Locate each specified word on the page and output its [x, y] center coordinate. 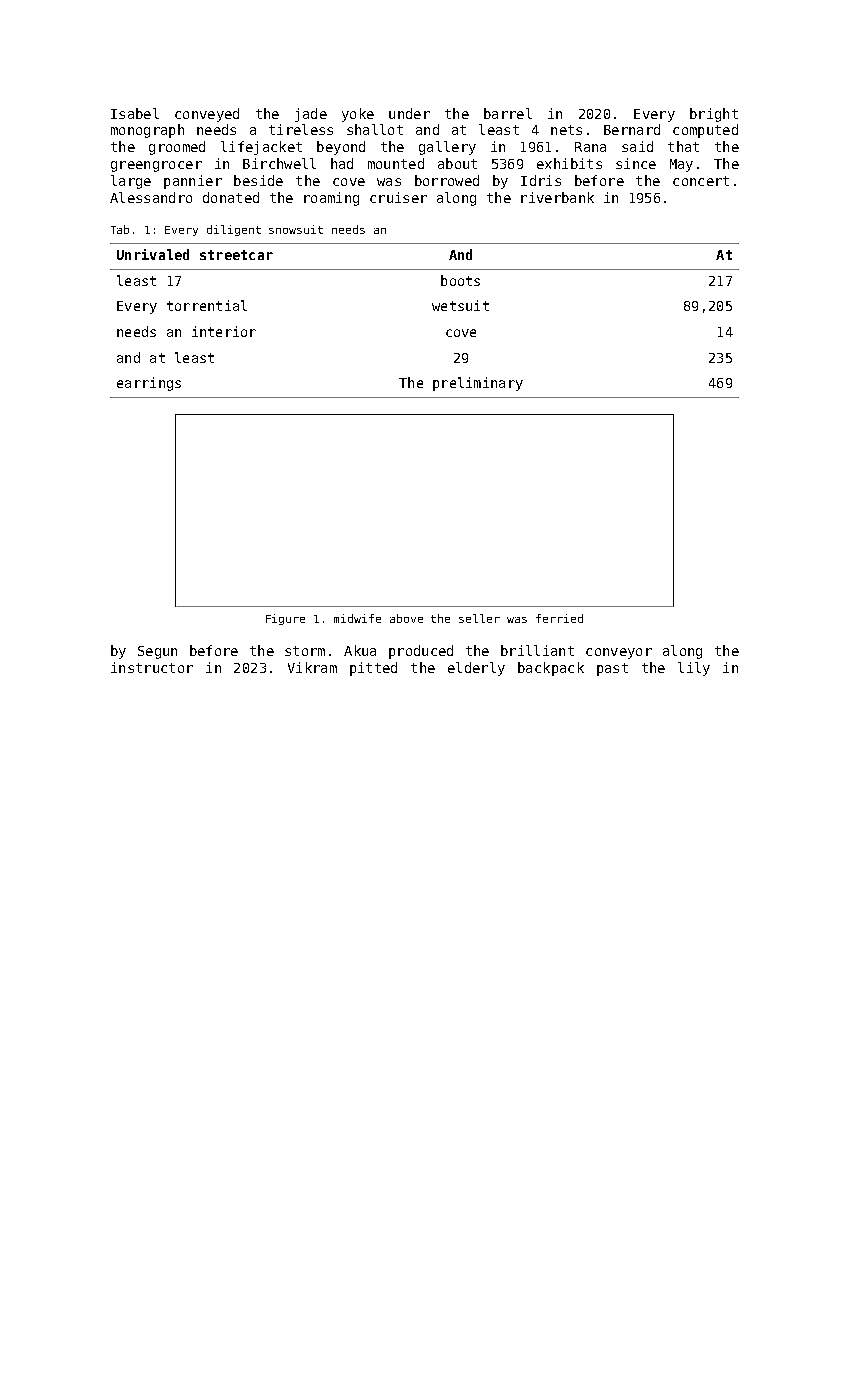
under [409, 113]
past [612, 669]
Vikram [312, 667]
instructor [152, 667]
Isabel [135, 113]
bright [714, 115]
